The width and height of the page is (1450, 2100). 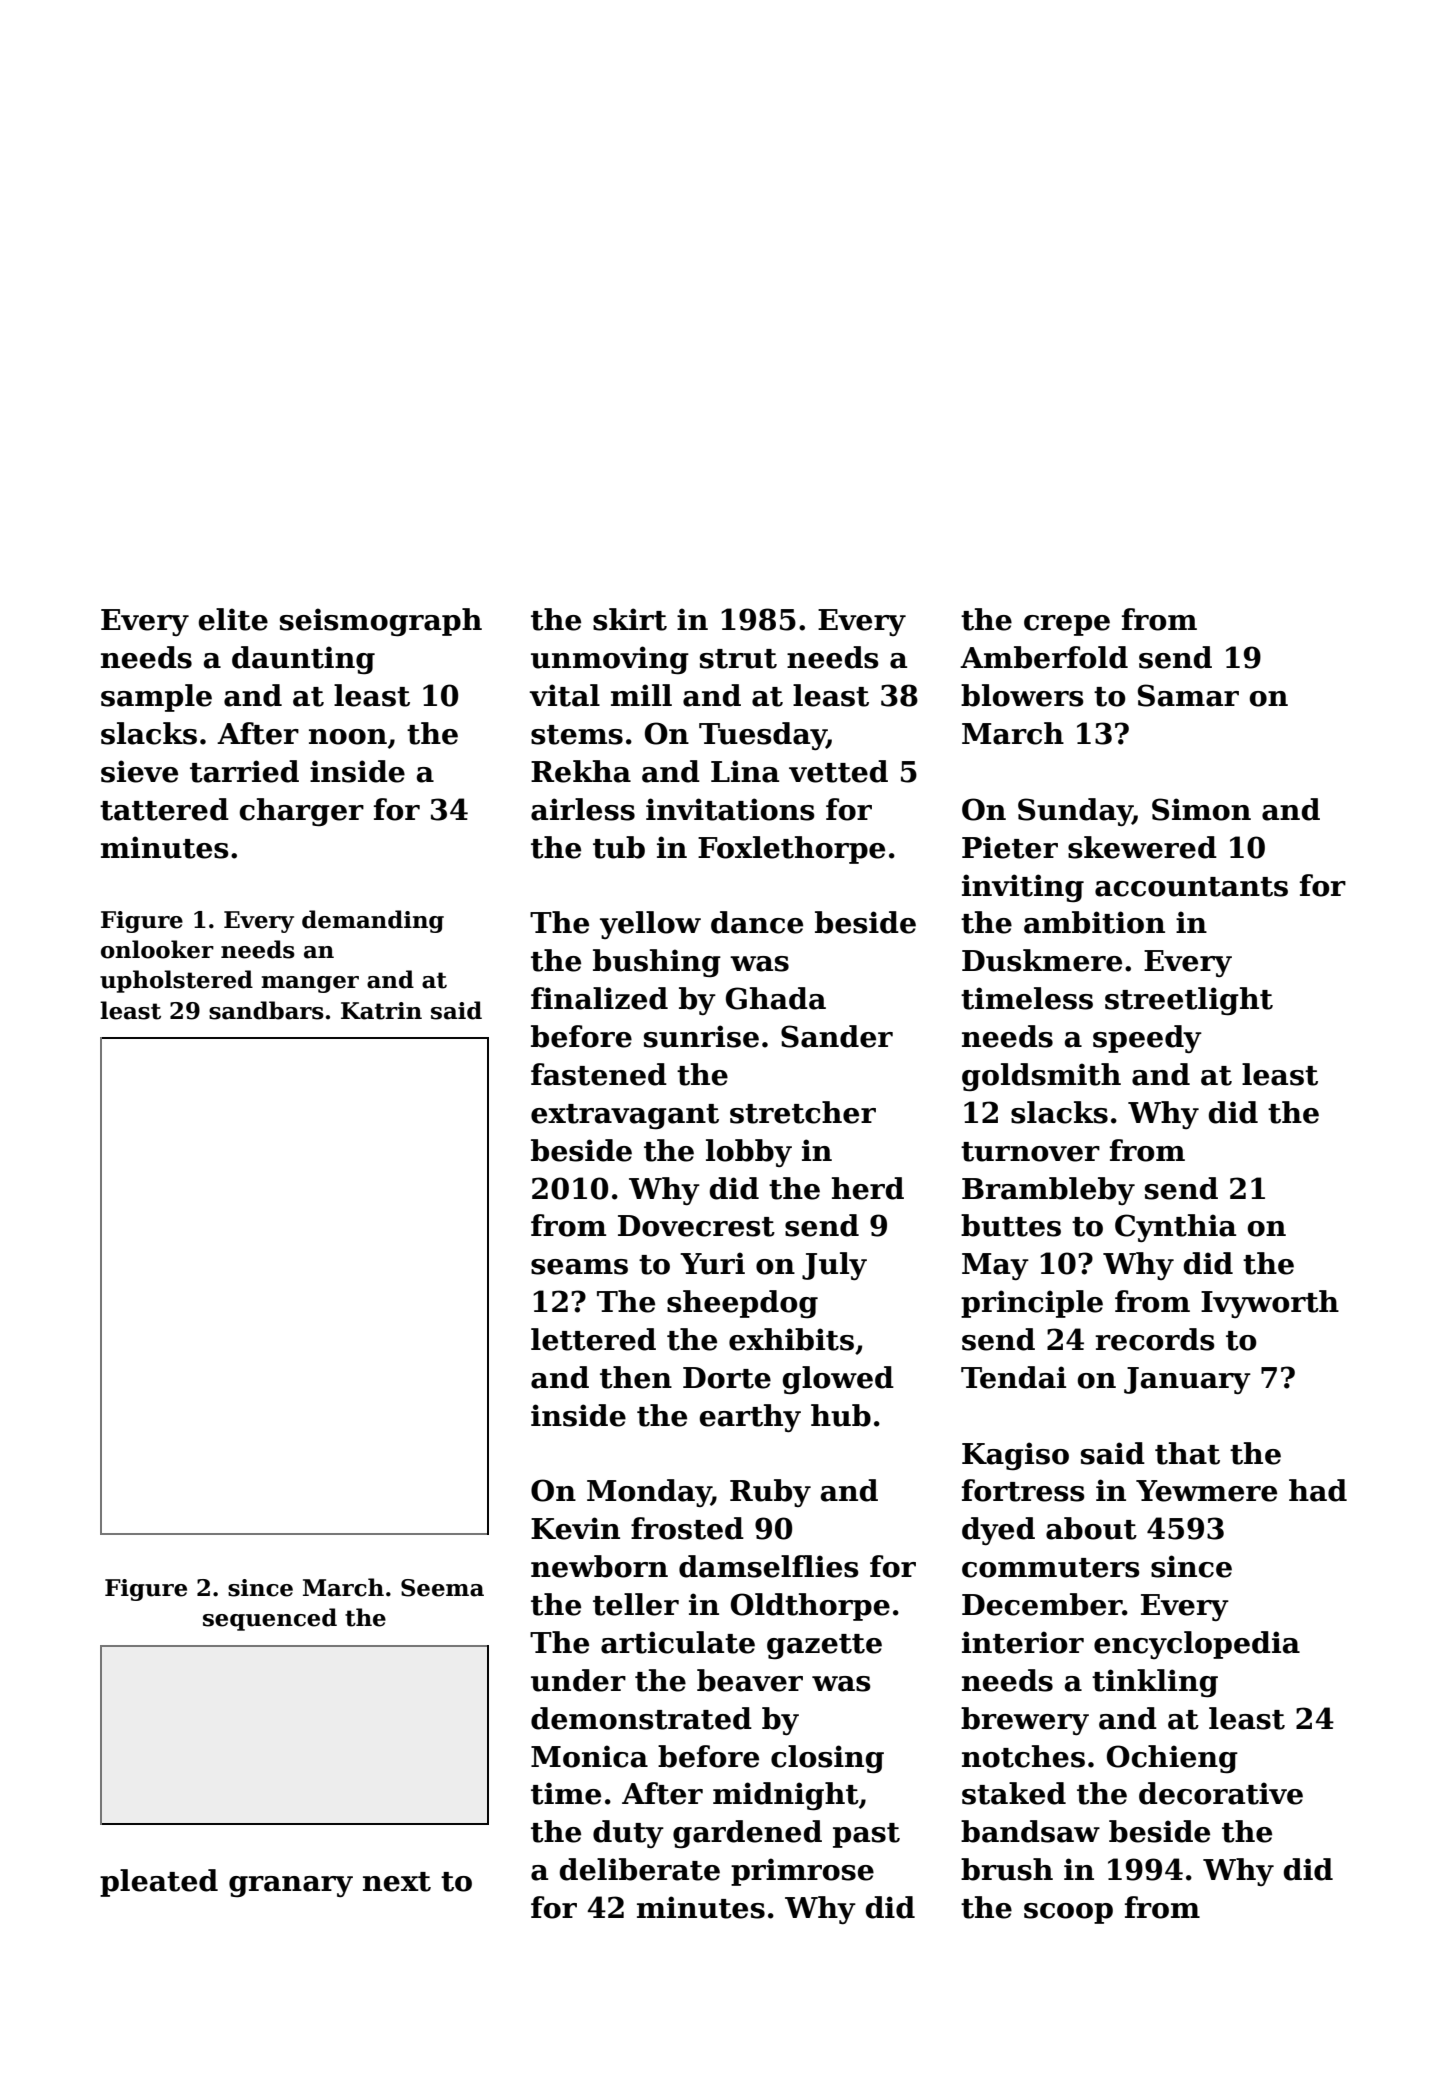 What do you see at coordinates (1270, 1304) in the page?
I see `Ivyworth` at bounding box center [1270, 1304].
